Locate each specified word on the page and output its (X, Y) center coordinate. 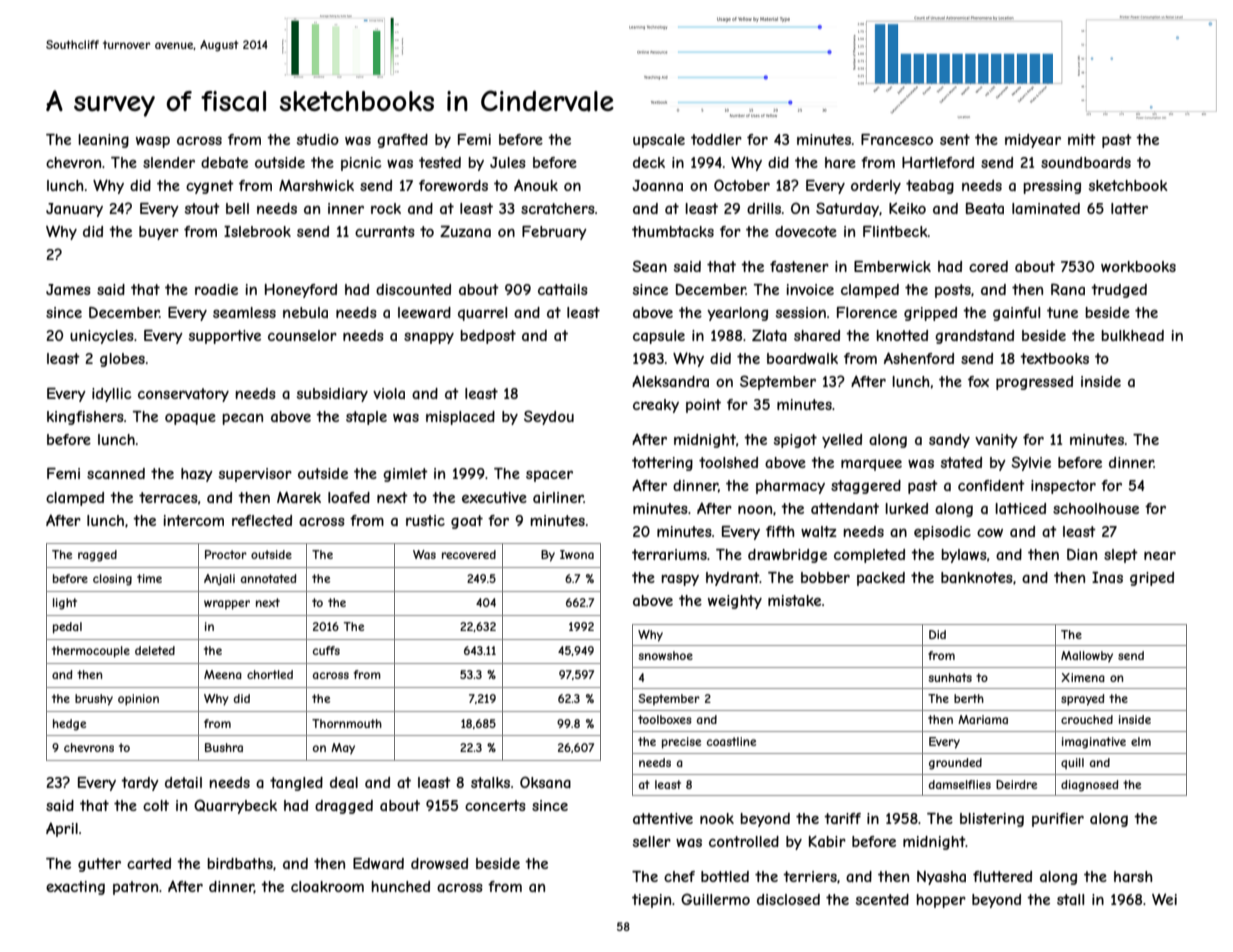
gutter (99, 865)
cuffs (326, 650)
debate (224, 162)
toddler (716, 139)
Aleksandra (670, 381)
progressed (1034, 383)
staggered (866, 487)
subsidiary (332, 395)
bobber (825, 577)
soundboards (1086, 162)
